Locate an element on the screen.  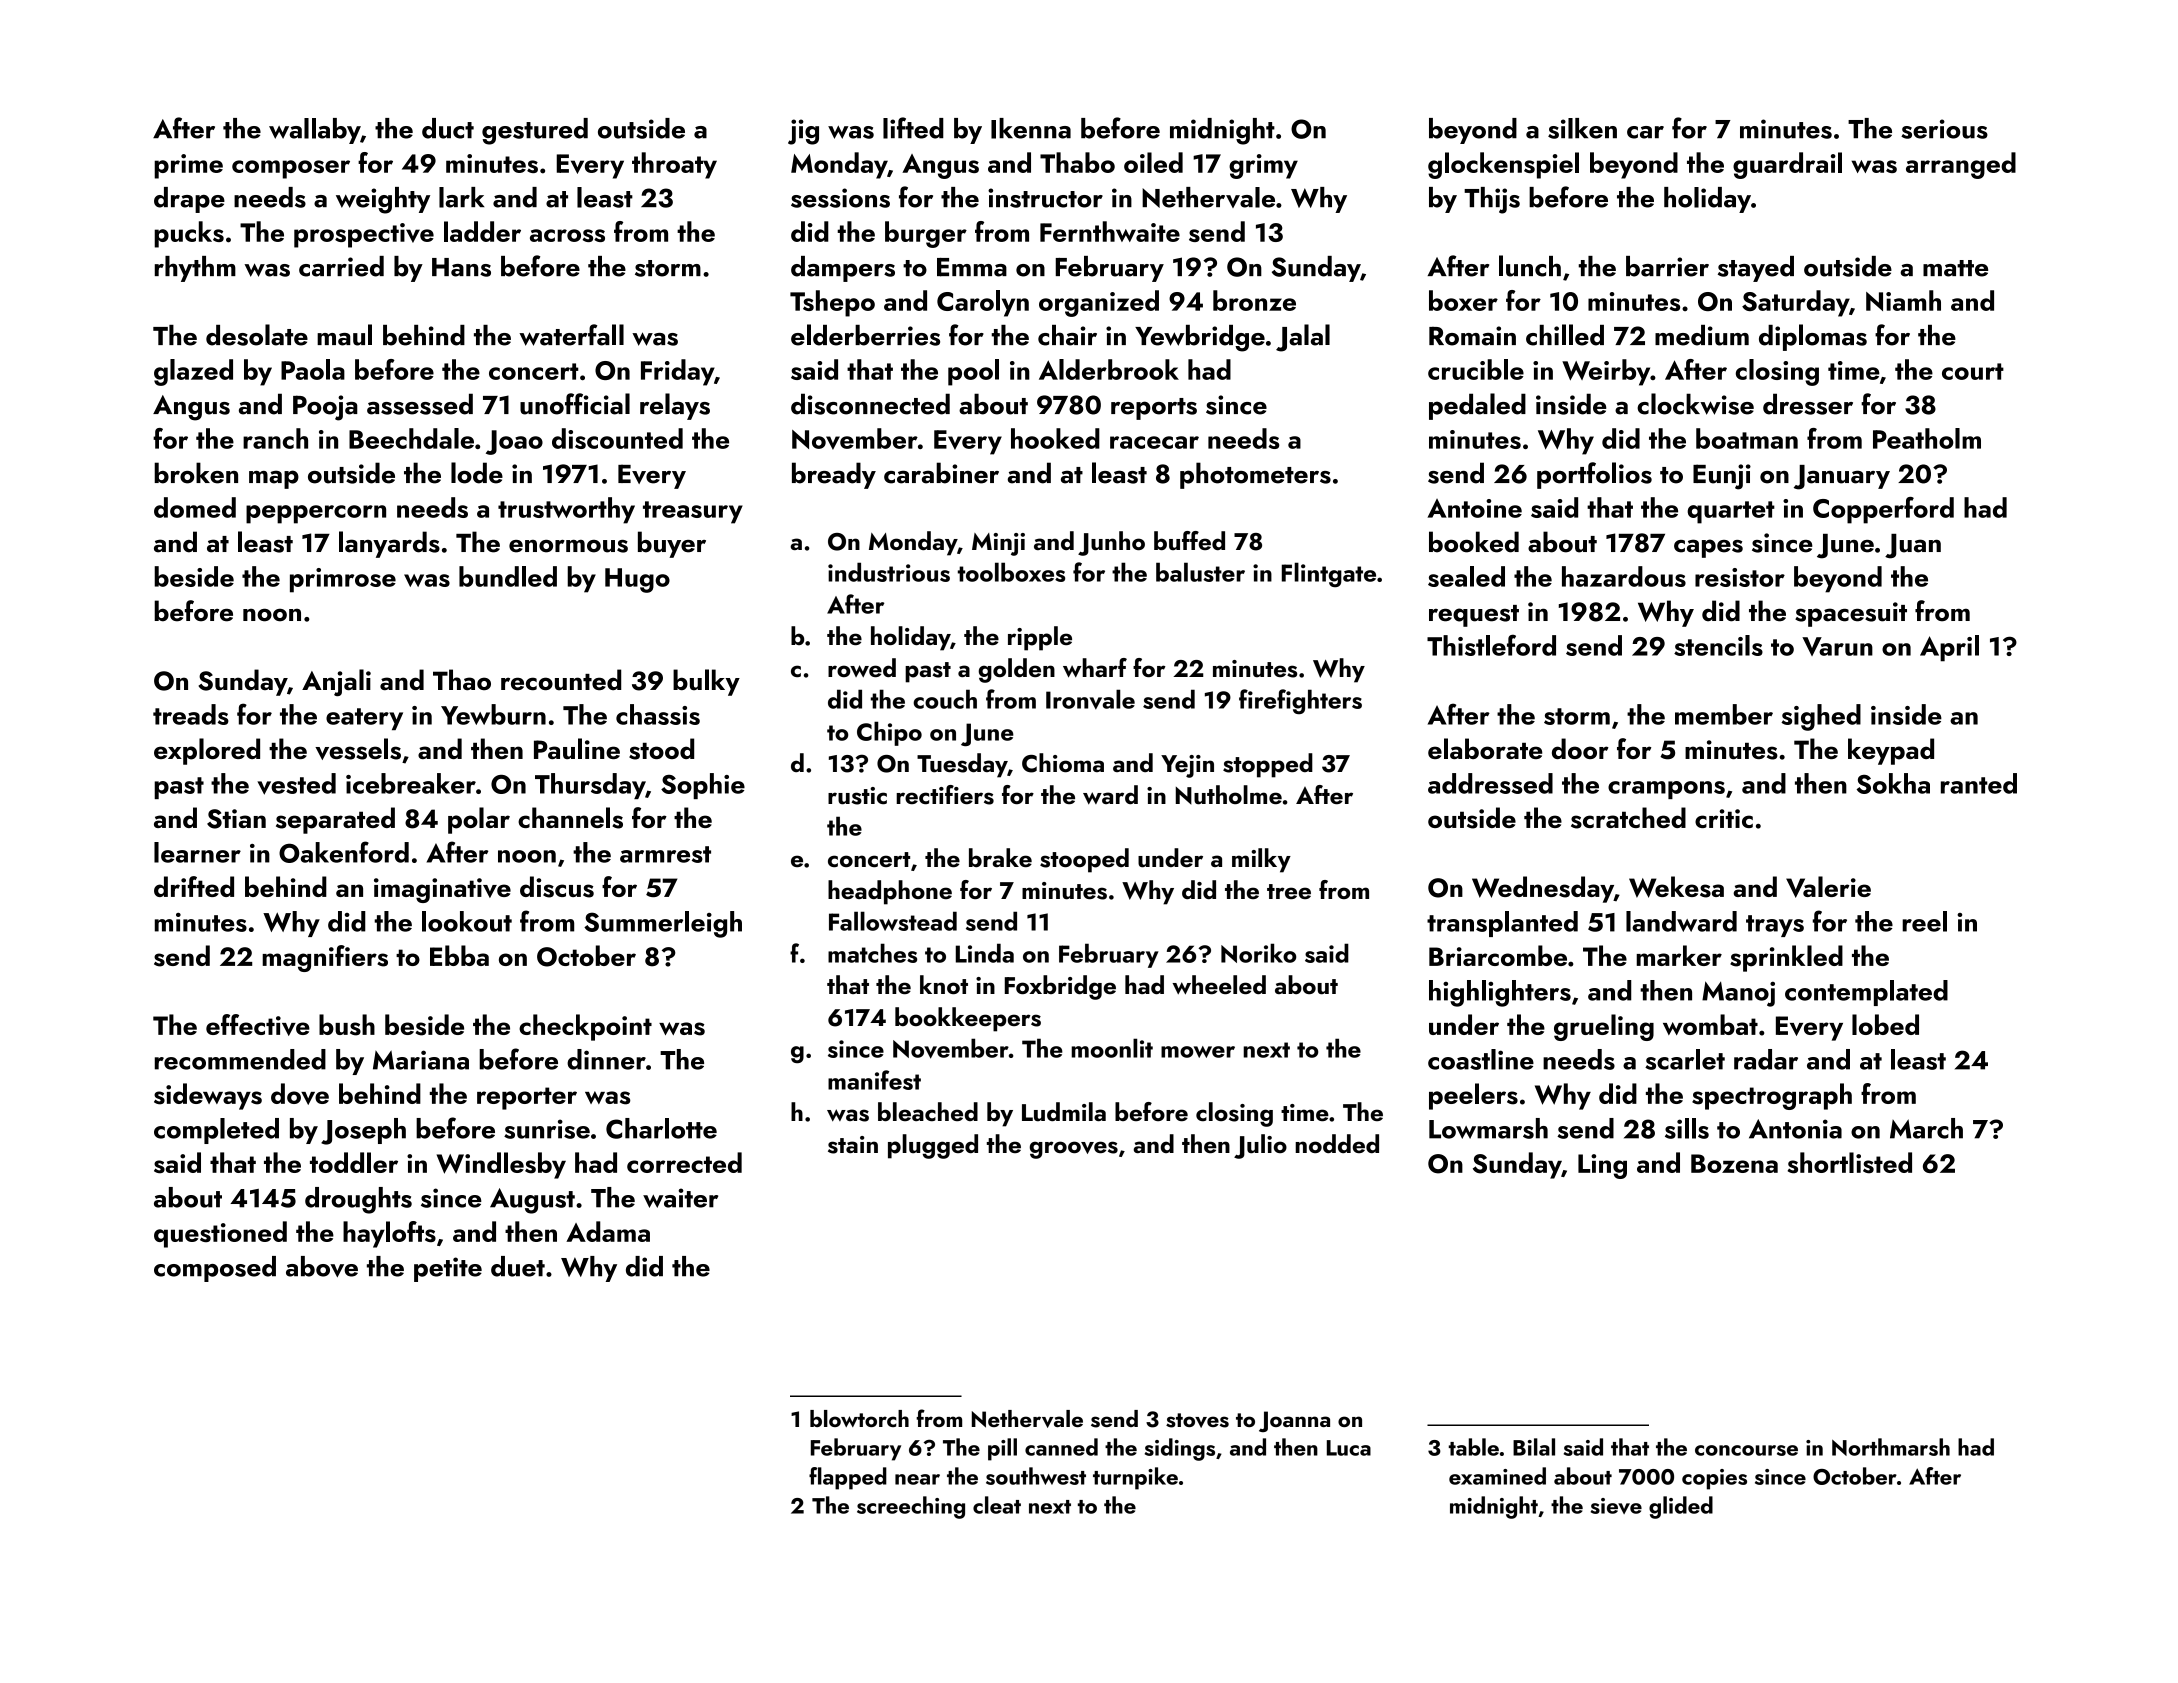
baluster is located at coordinates (1200, 572).
